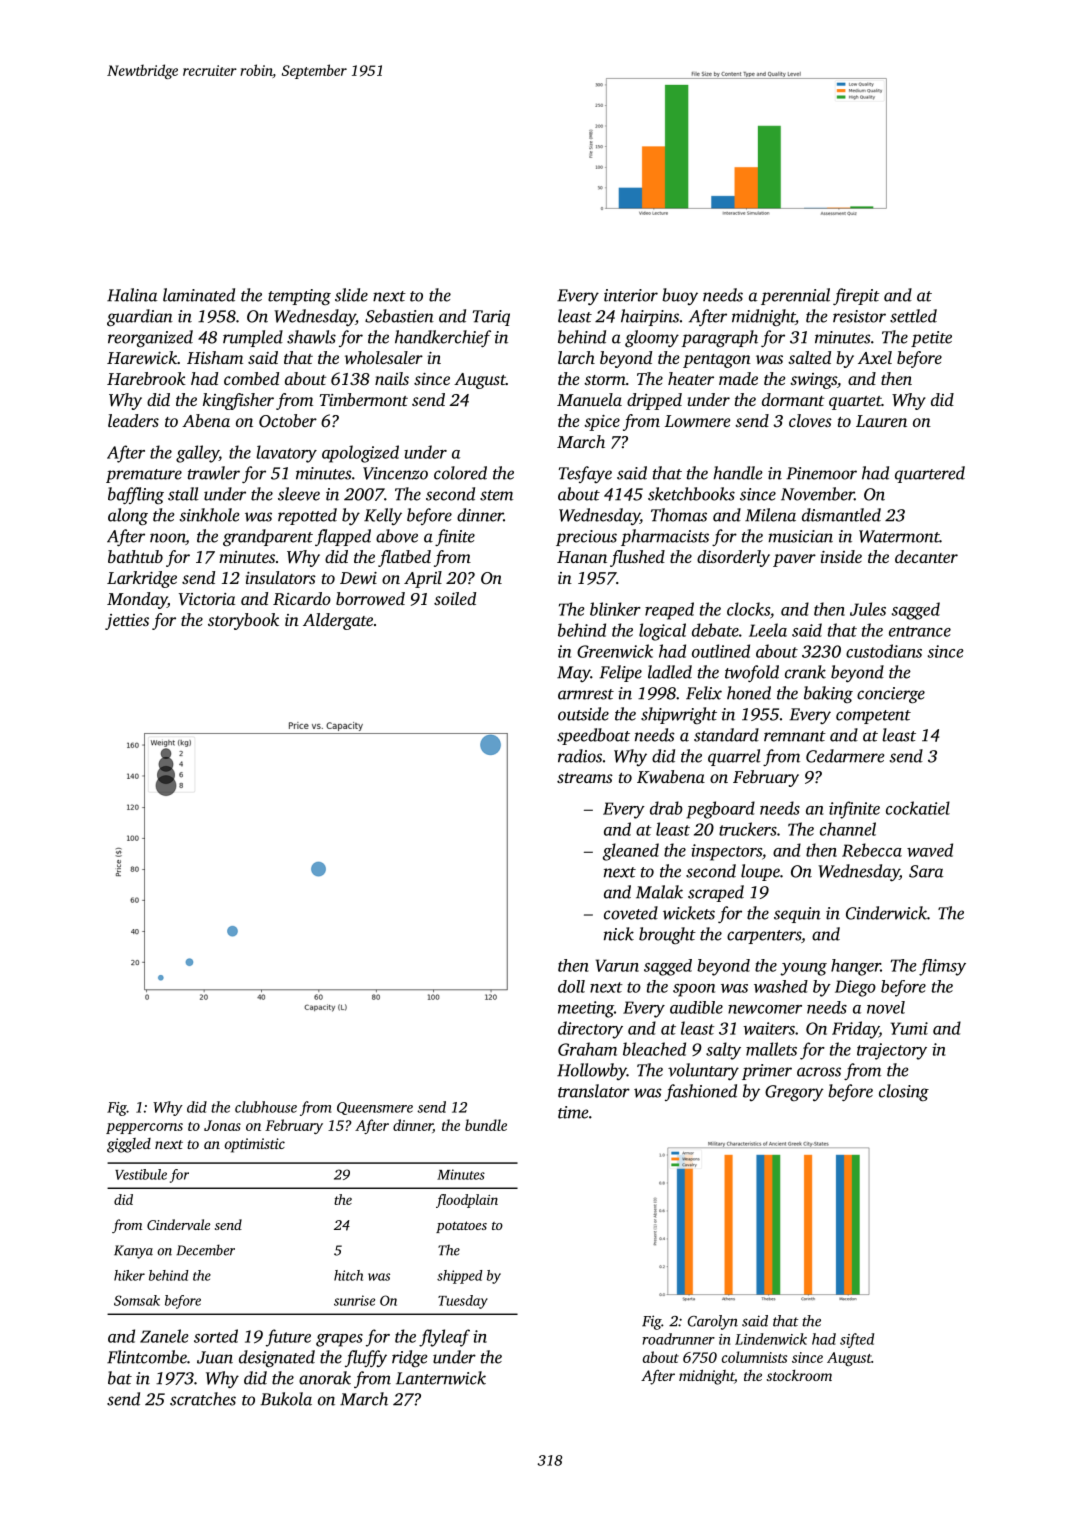 This screenshot has height=1520, width=1075. I want to click on roadrunner, so click(678, 1339).
